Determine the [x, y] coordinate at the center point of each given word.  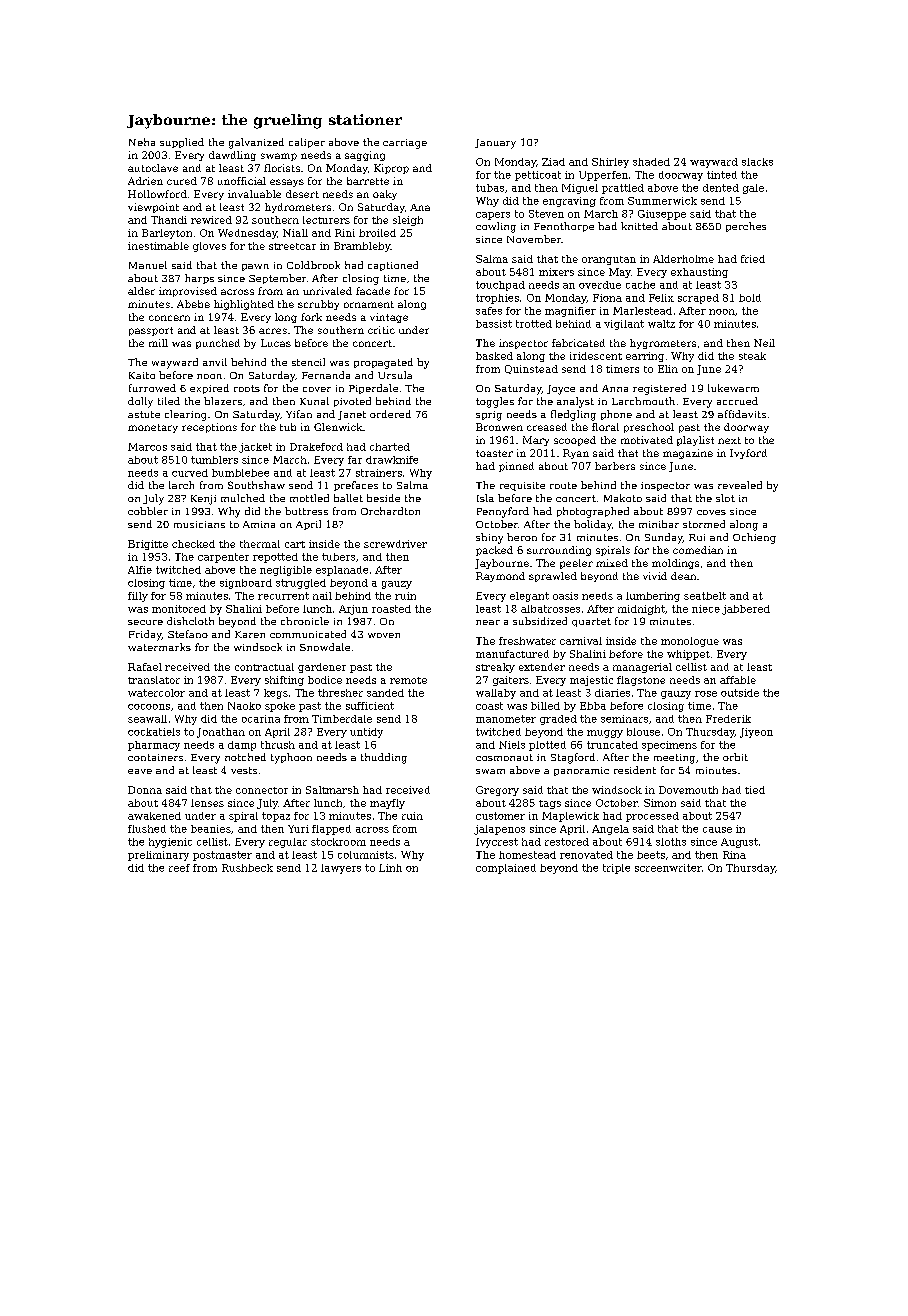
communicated [308, 634]
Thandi [169, 220]
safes [489, 311]
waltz [661, 324]
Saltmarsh [332, 790]
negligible [286, 571]
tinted [722, 175]
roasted [391, 609]
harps [199, 279]
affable [738, 680]
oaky [385, 195]
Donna [145, 790]
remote [408, 680]
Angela [610, 830]
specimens [669, 746]
